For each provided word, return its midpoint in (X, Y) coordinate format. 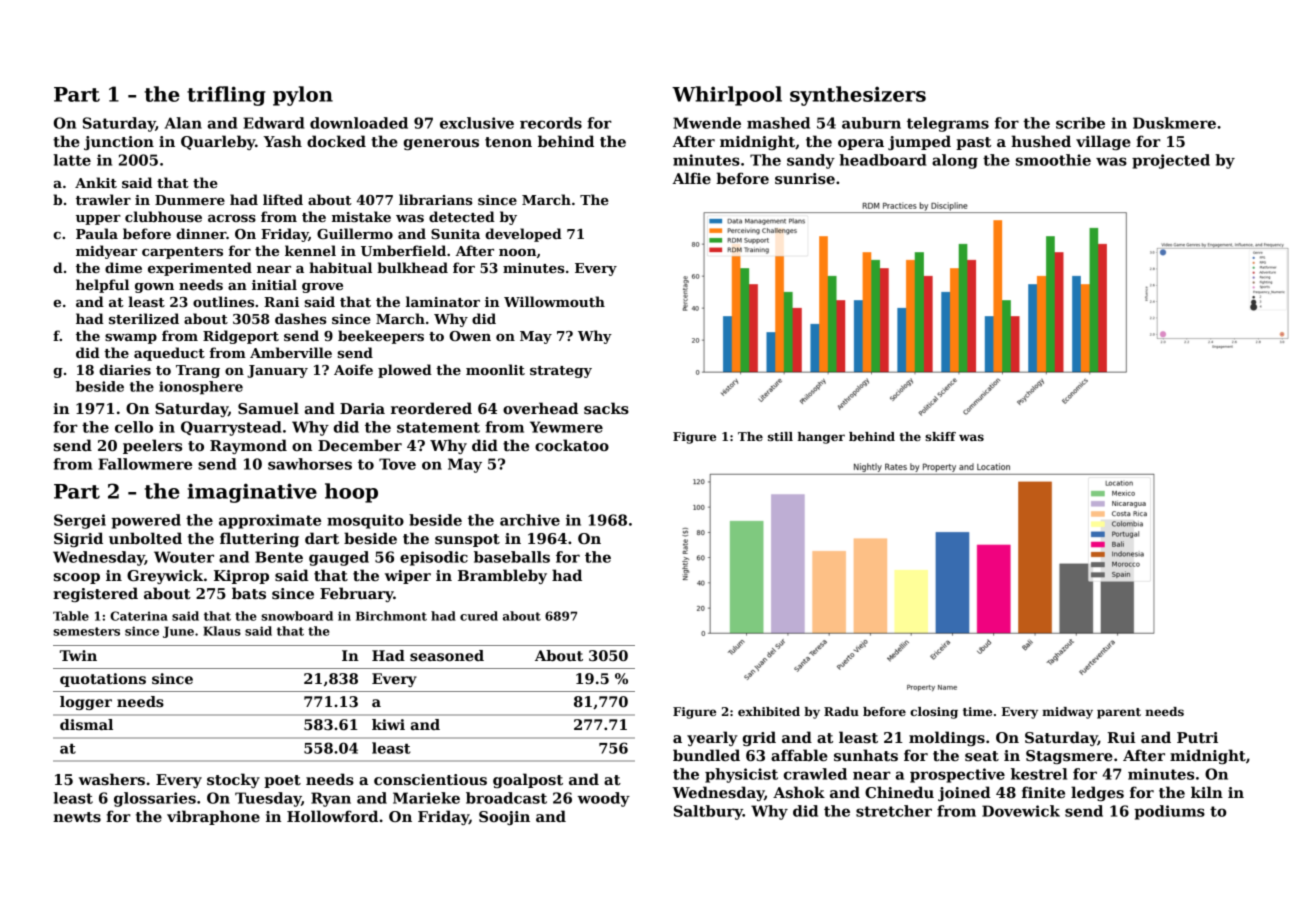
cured (479, 616)
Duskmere (1174, 123)
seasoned (447, 655)
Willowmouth (554, 301)
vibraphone (213, 817)
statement (438, 427)
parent (1119, 713)
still (780, 436)
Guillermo (355, 233)
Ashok (799, 792)
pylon (303, 96)
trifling (226, 96)
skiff (940, 436)
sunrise (805, 178)
